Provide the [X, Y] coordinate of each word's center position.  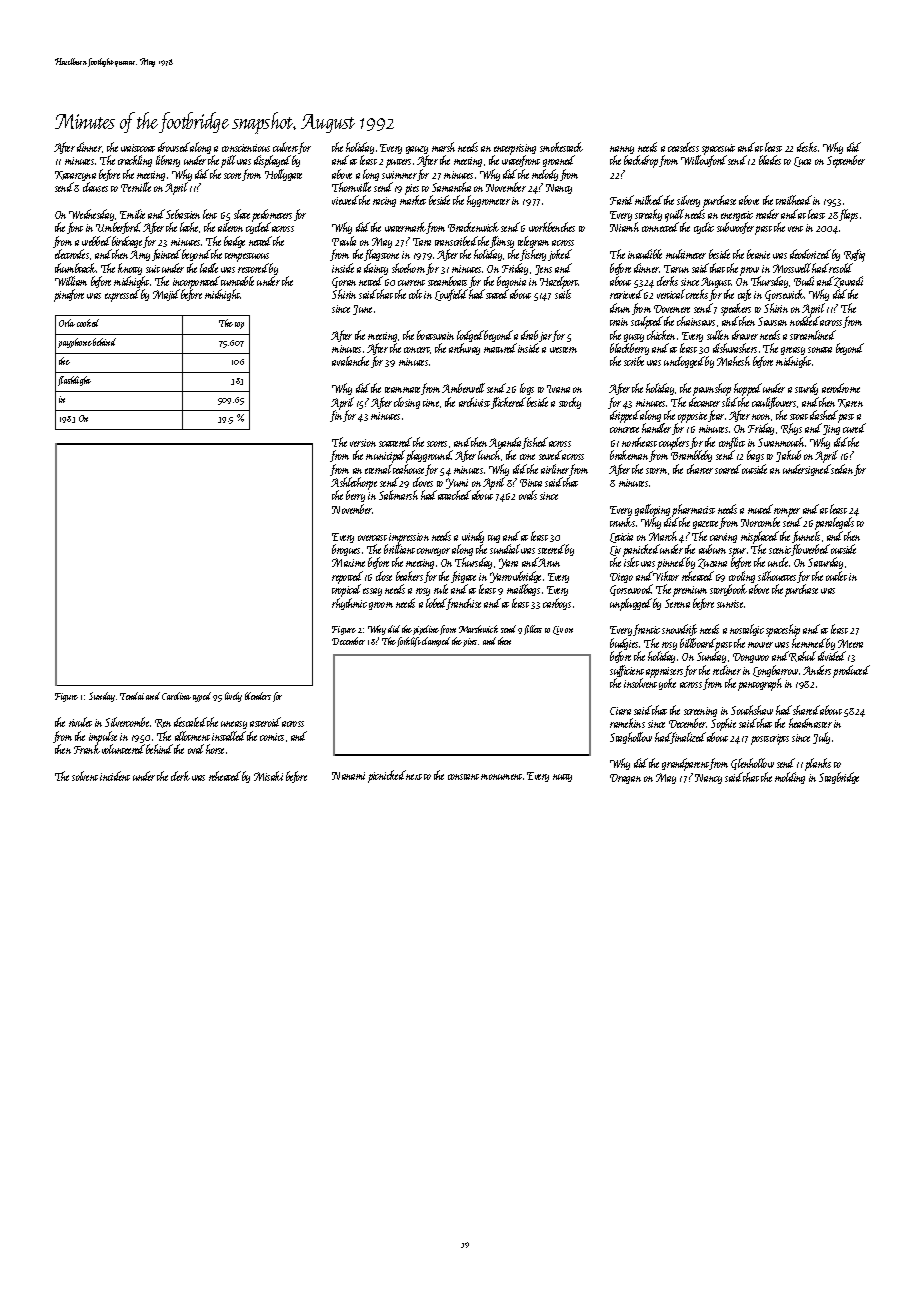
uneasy [234, 725]
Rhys [791, 429]
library [168, 161]
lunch [489, 455]
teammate [403, 391]
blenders [258, 696]
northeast [639, 442]
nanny [622, 150]
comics [272, 737]
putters [398, 163]
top [239, 325]
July [821, 738]
